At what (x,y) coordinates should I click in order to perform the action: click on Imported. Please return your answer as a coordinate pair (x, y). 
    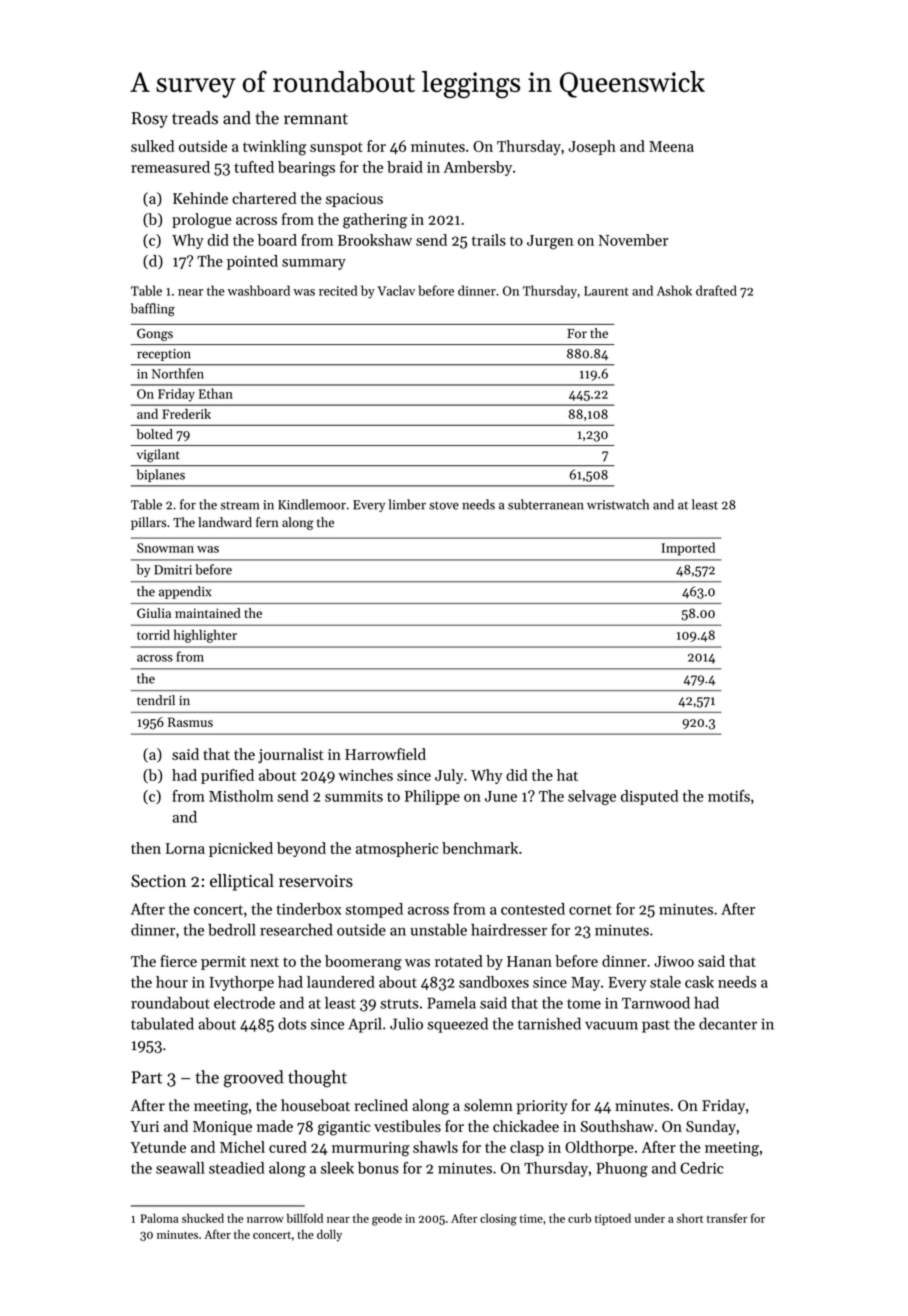
    Looking at the image, I should click on (688, 549).
